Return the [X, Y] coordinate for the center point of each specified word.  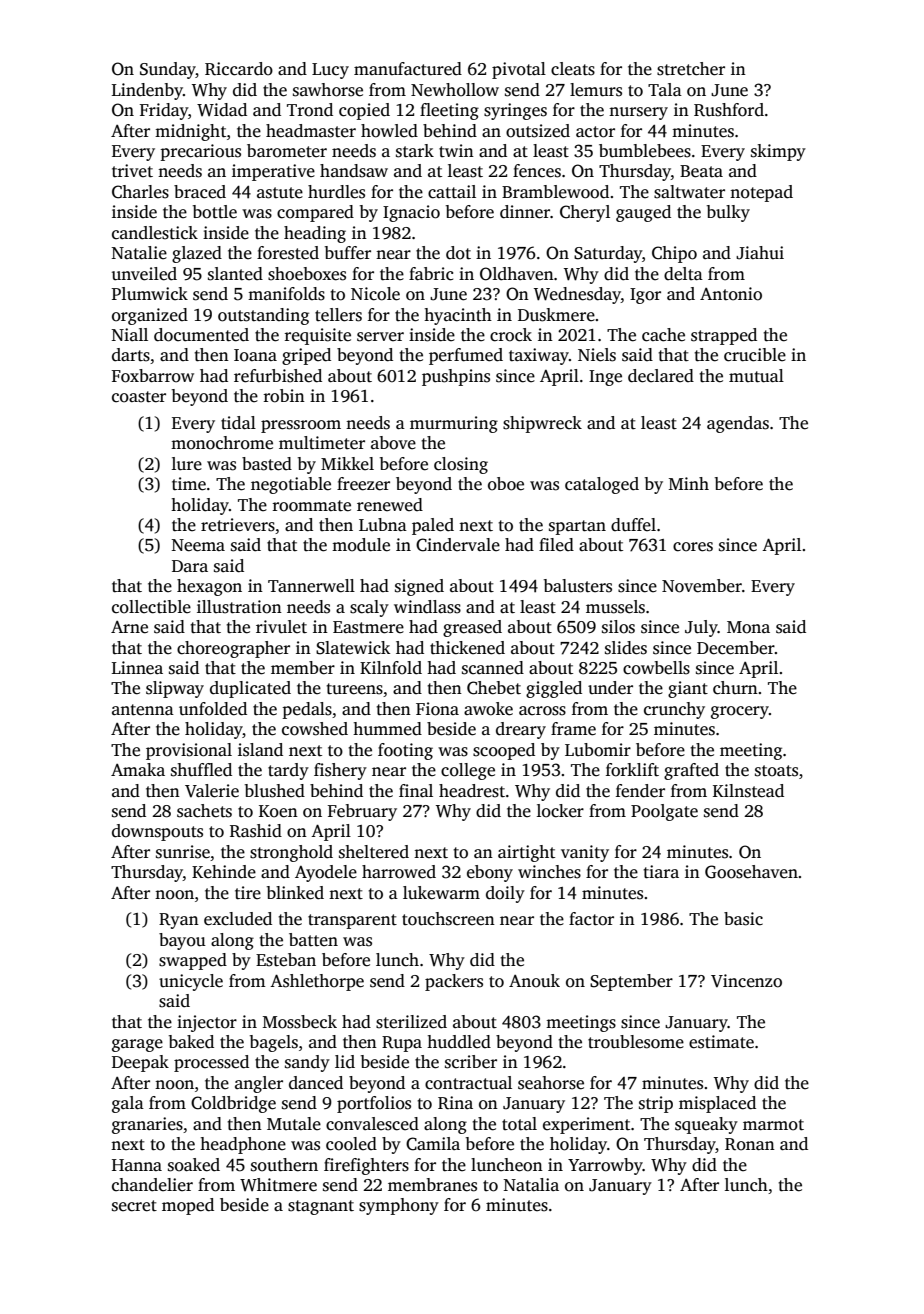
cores [693, 547]
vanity [585, 853]
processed [211, 1063]
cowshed [315, 729]
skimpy [778, 152]
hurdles [336, 192]
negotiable [291, 485]
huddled [459, 1042]
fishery [340, 771]
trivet [132, 171]
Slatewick [353, 648]
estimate [721, 1042]
